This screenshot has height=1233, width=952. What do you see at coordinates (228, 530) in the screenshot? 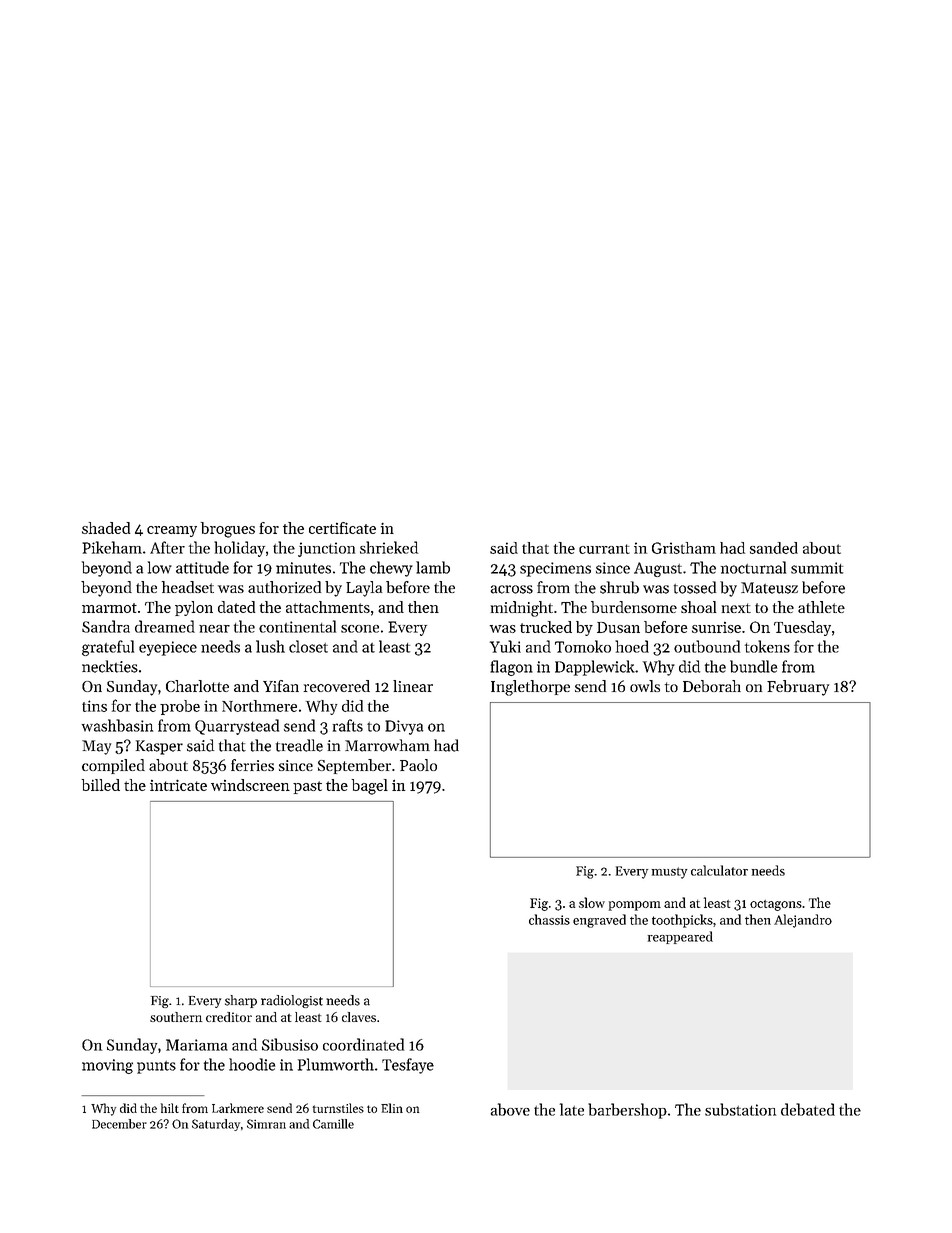
I see `brogues` at bounding box center [228, 530].
